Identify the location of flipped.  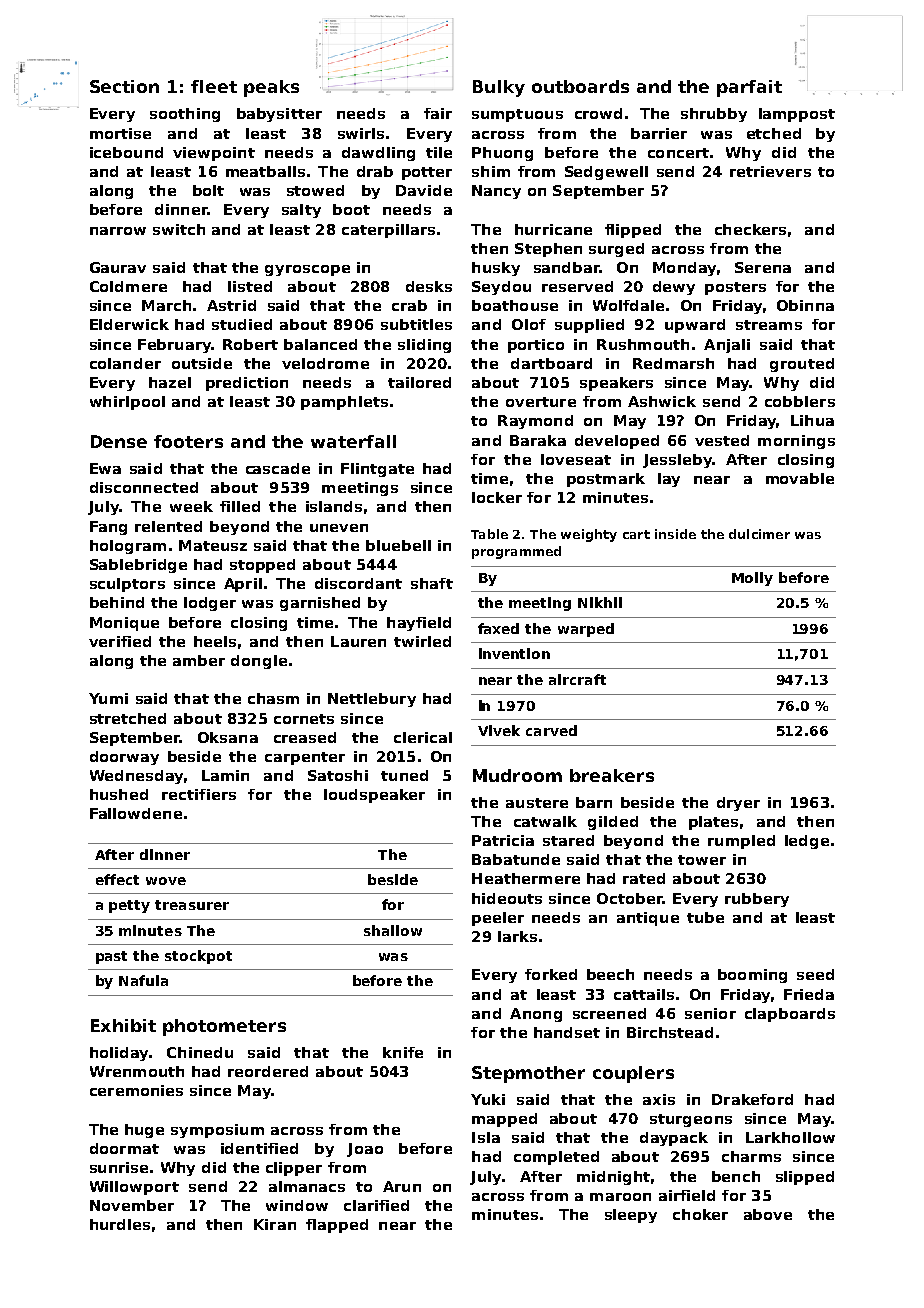
(633, 231).
